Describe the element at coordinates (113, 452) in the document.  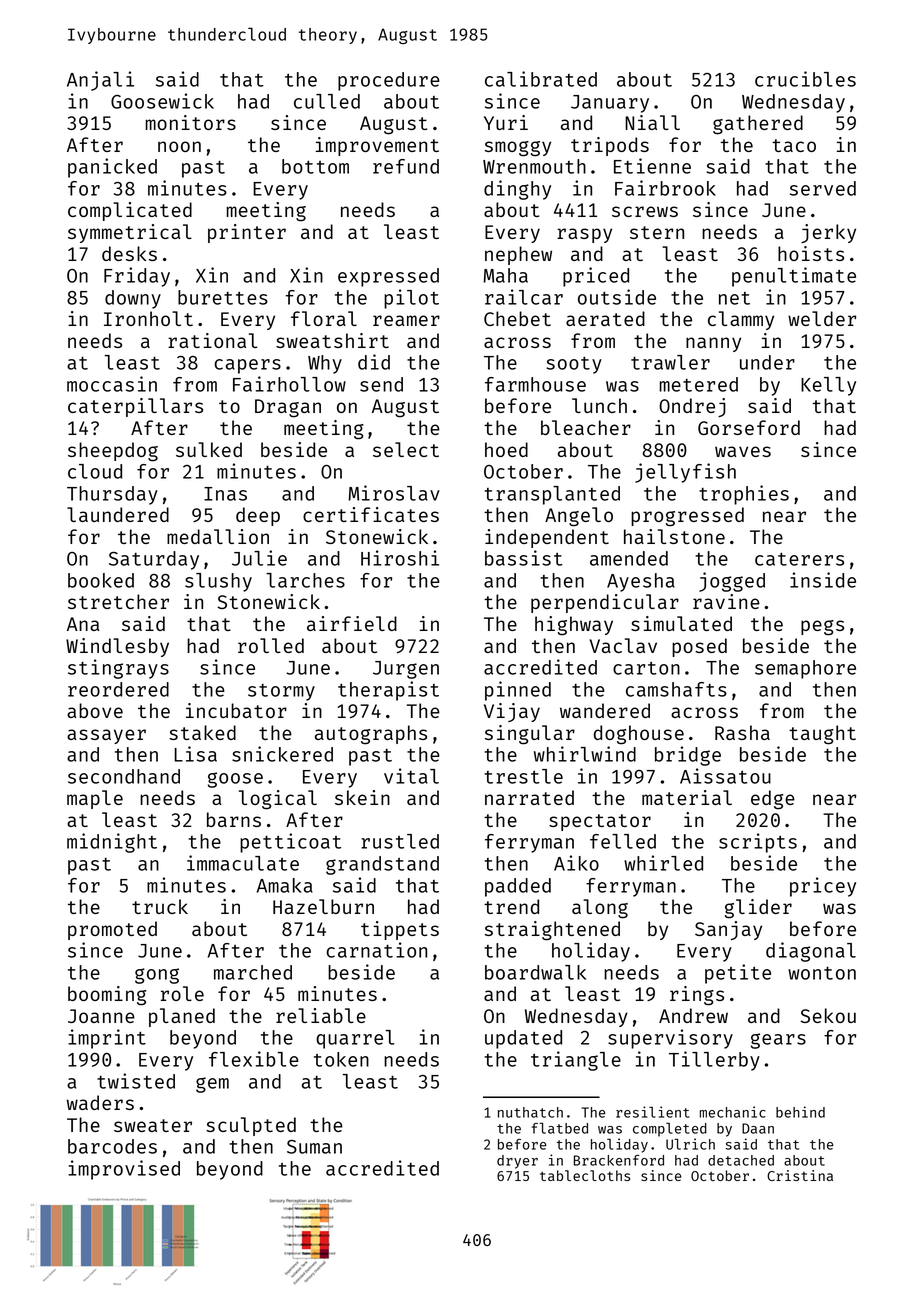
I see `sheepdog` at that location.
